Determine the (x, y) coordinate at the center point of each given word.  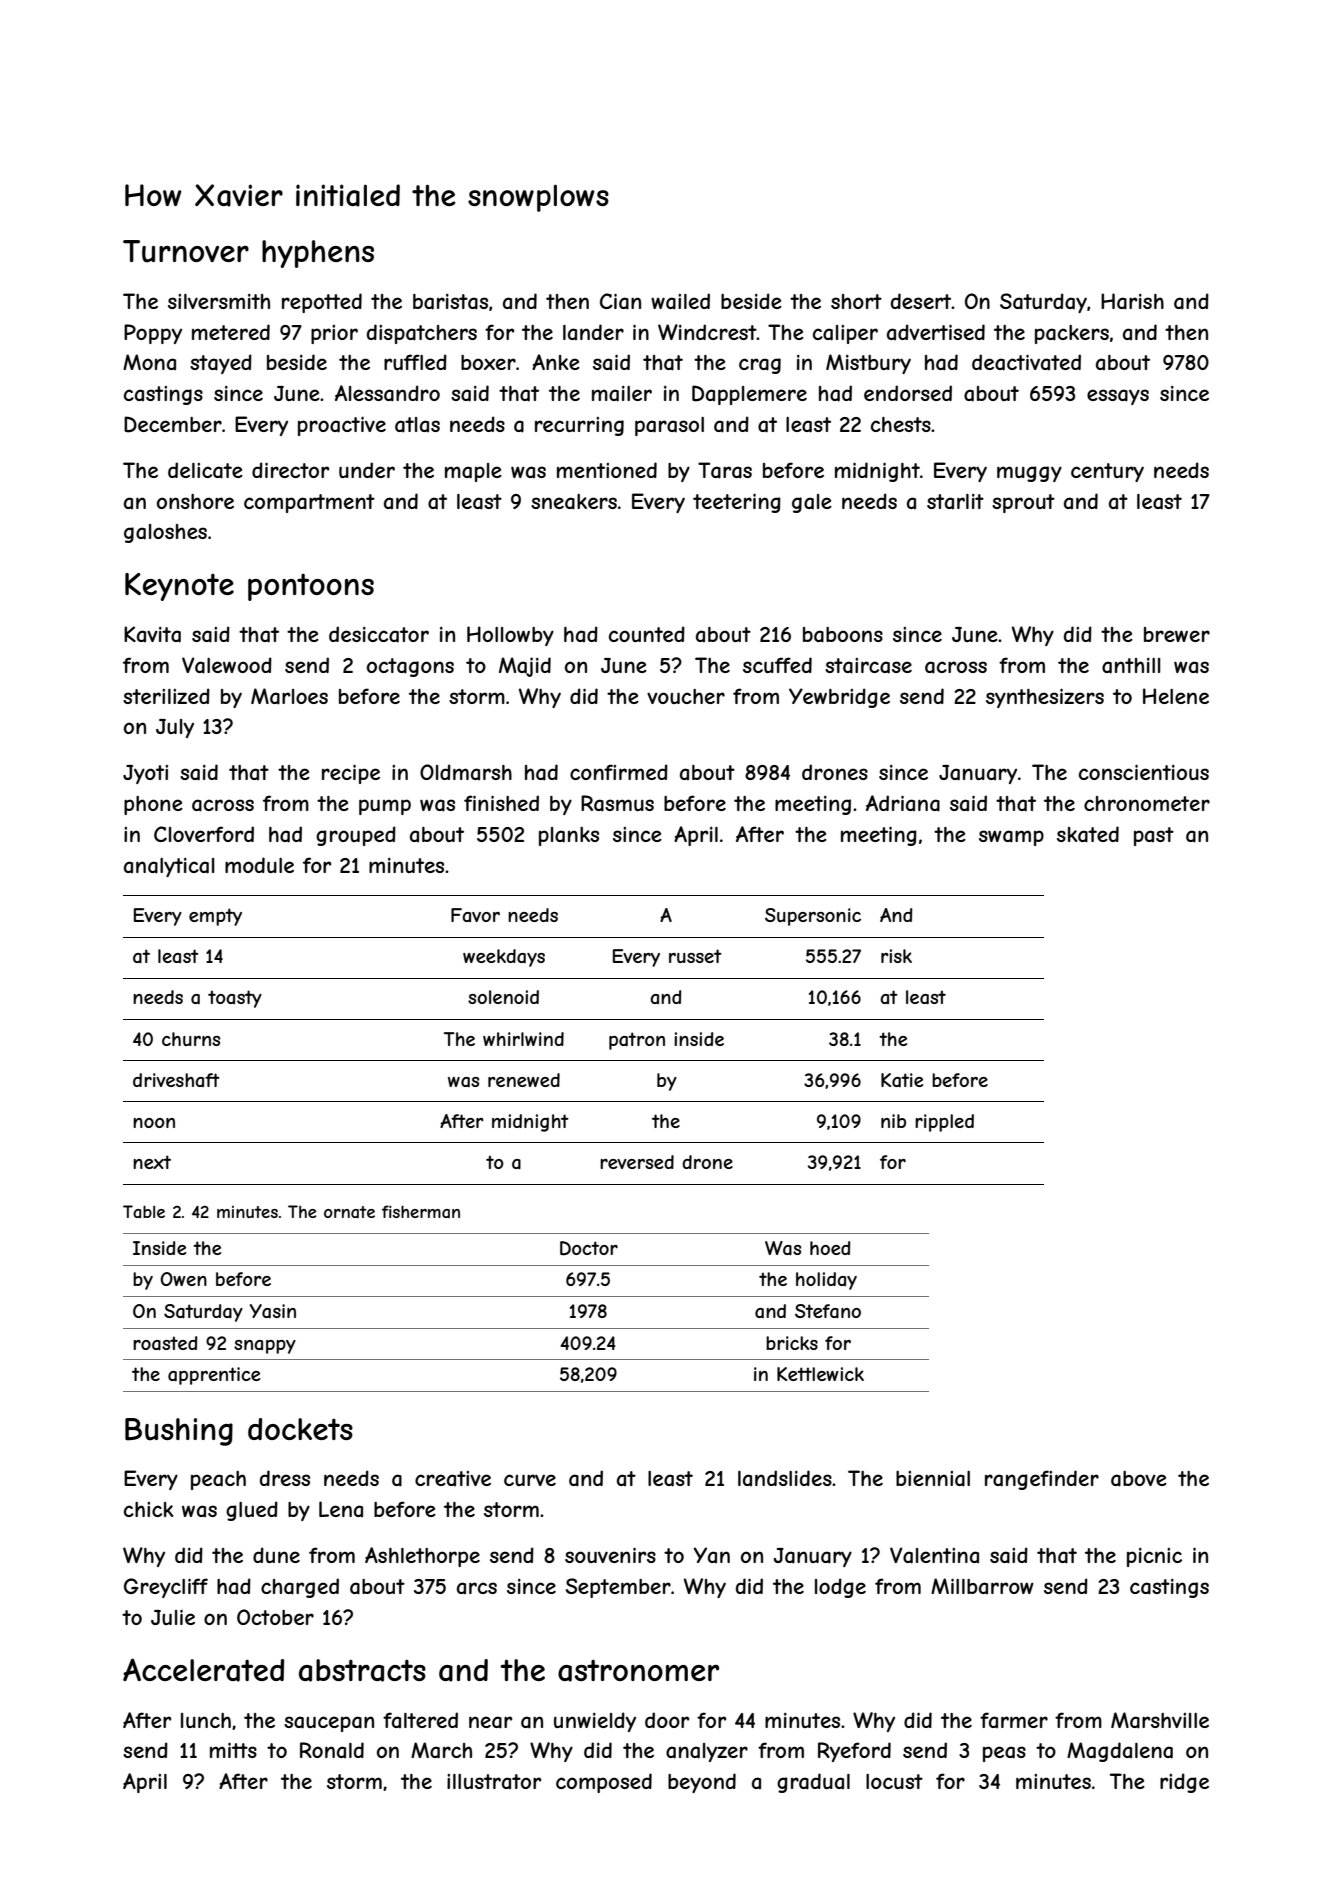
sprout (1023, 503)
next (152, 1162)
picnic (1154, 1557)
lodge (840, 1588)
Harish (1132, 301)
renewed (524, 1080)
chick (148, 1509)
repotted (322, 303)
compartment (309, 503)
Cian (620, 301)
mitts (233, 1750)
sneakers (574, 502)
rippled (944, 1123)
